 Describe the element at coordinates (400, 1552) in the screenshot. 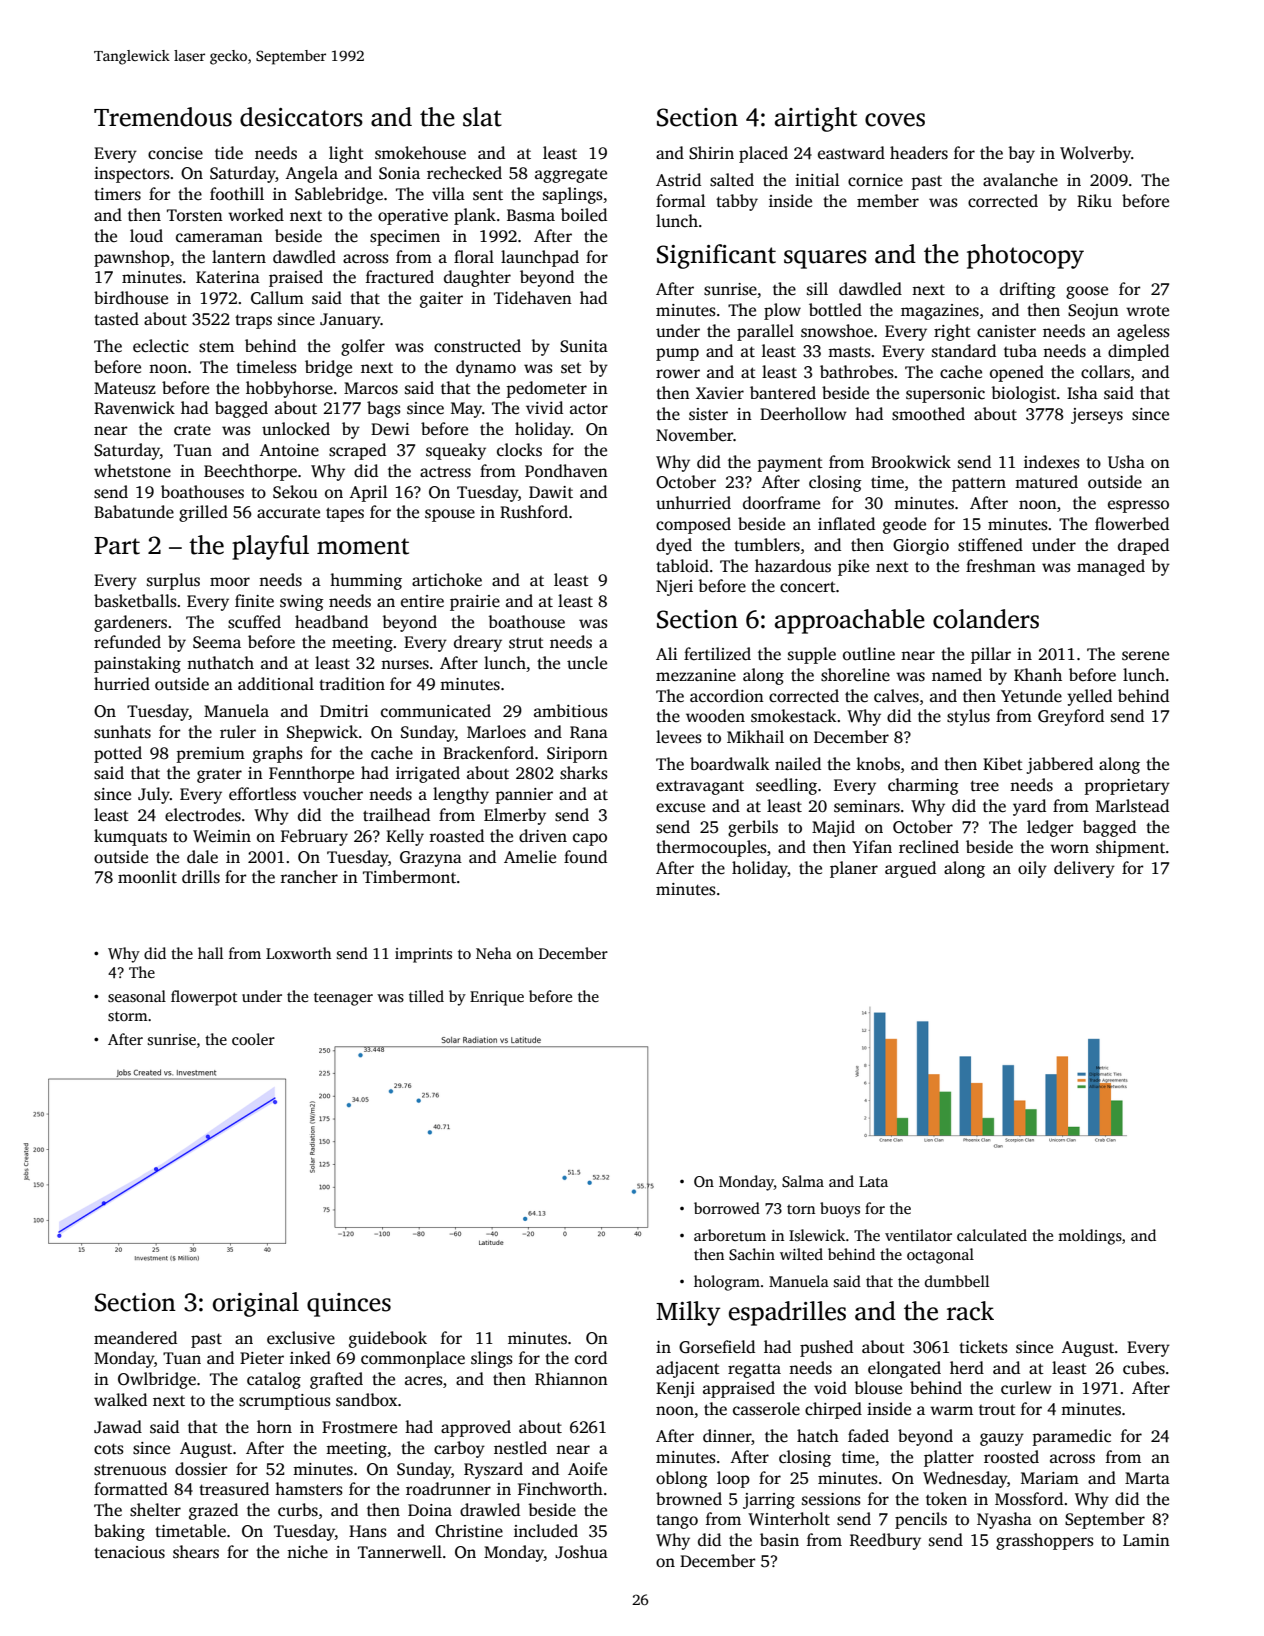

I see `Tannerwell` at that location.
